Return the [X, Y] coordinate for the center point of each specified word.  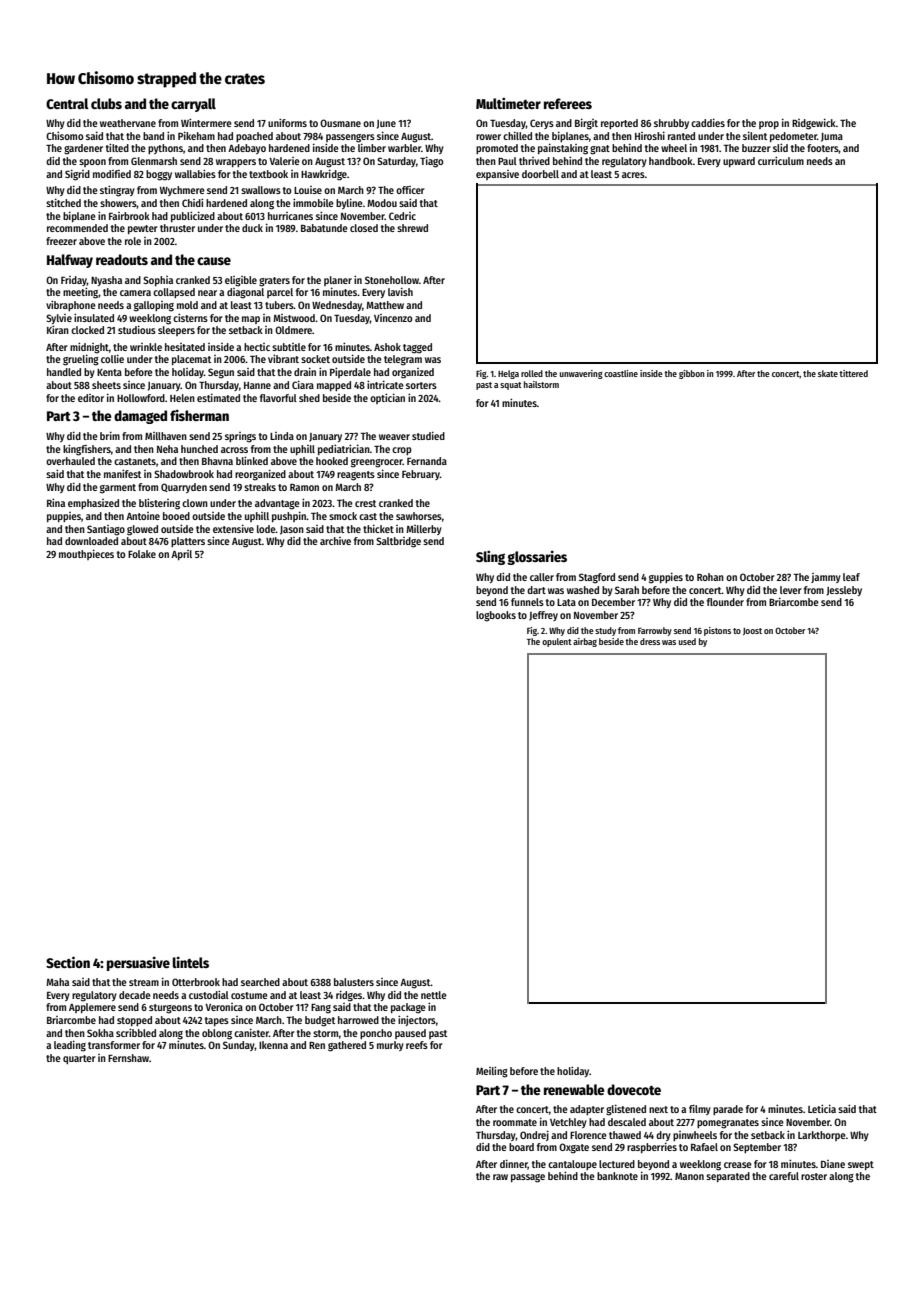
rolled [532, 373]
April [181, 555]
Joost [752, 631]
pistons [717, 631]
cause [214, 261]
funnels [527, 602]
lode [266, 529]
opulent [557, 642]
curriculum [781, 160]
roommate [515, 1122]
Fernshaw [128, 1058]
